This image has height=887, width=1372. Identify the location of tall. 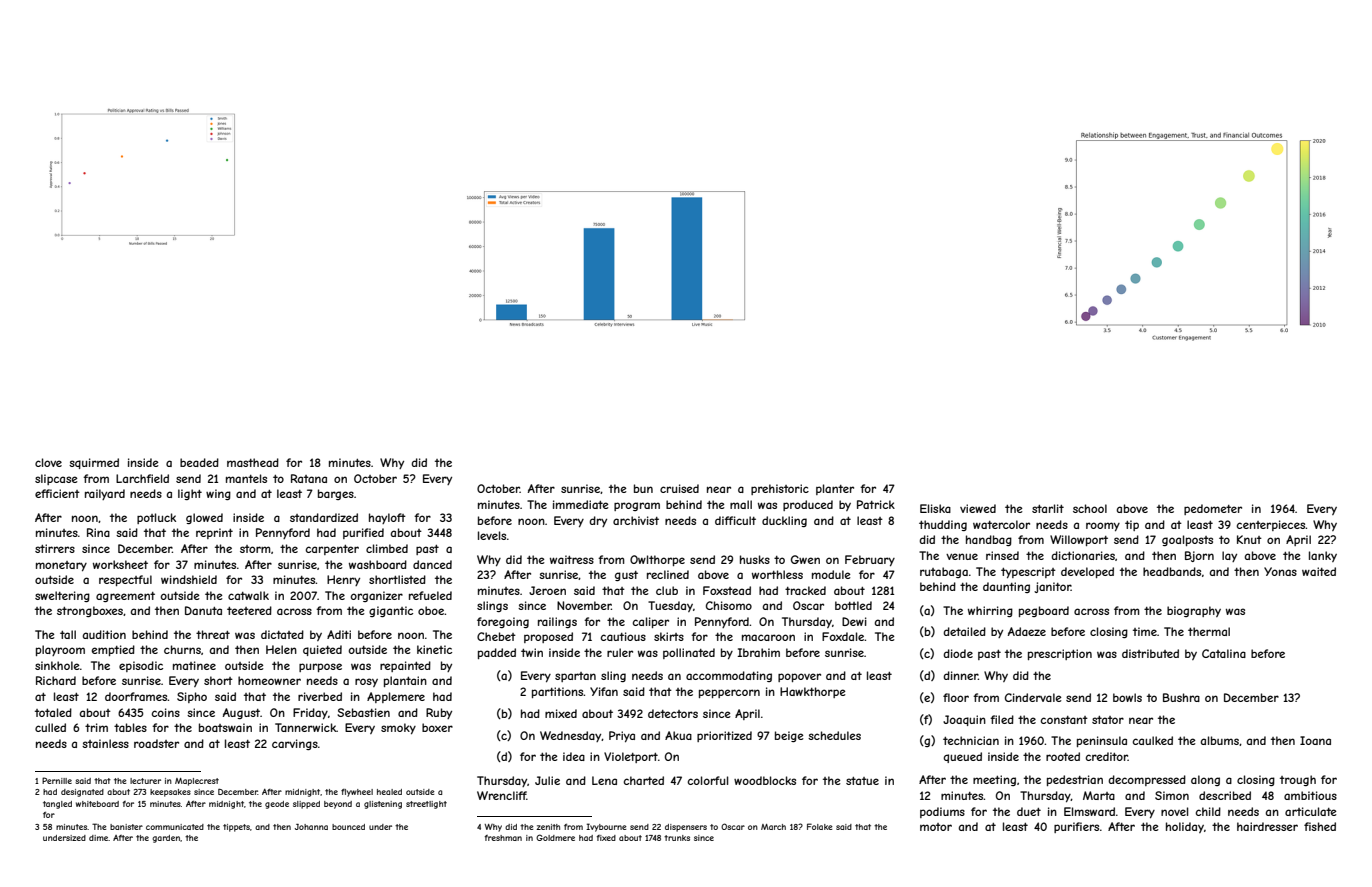
(68, 634).
